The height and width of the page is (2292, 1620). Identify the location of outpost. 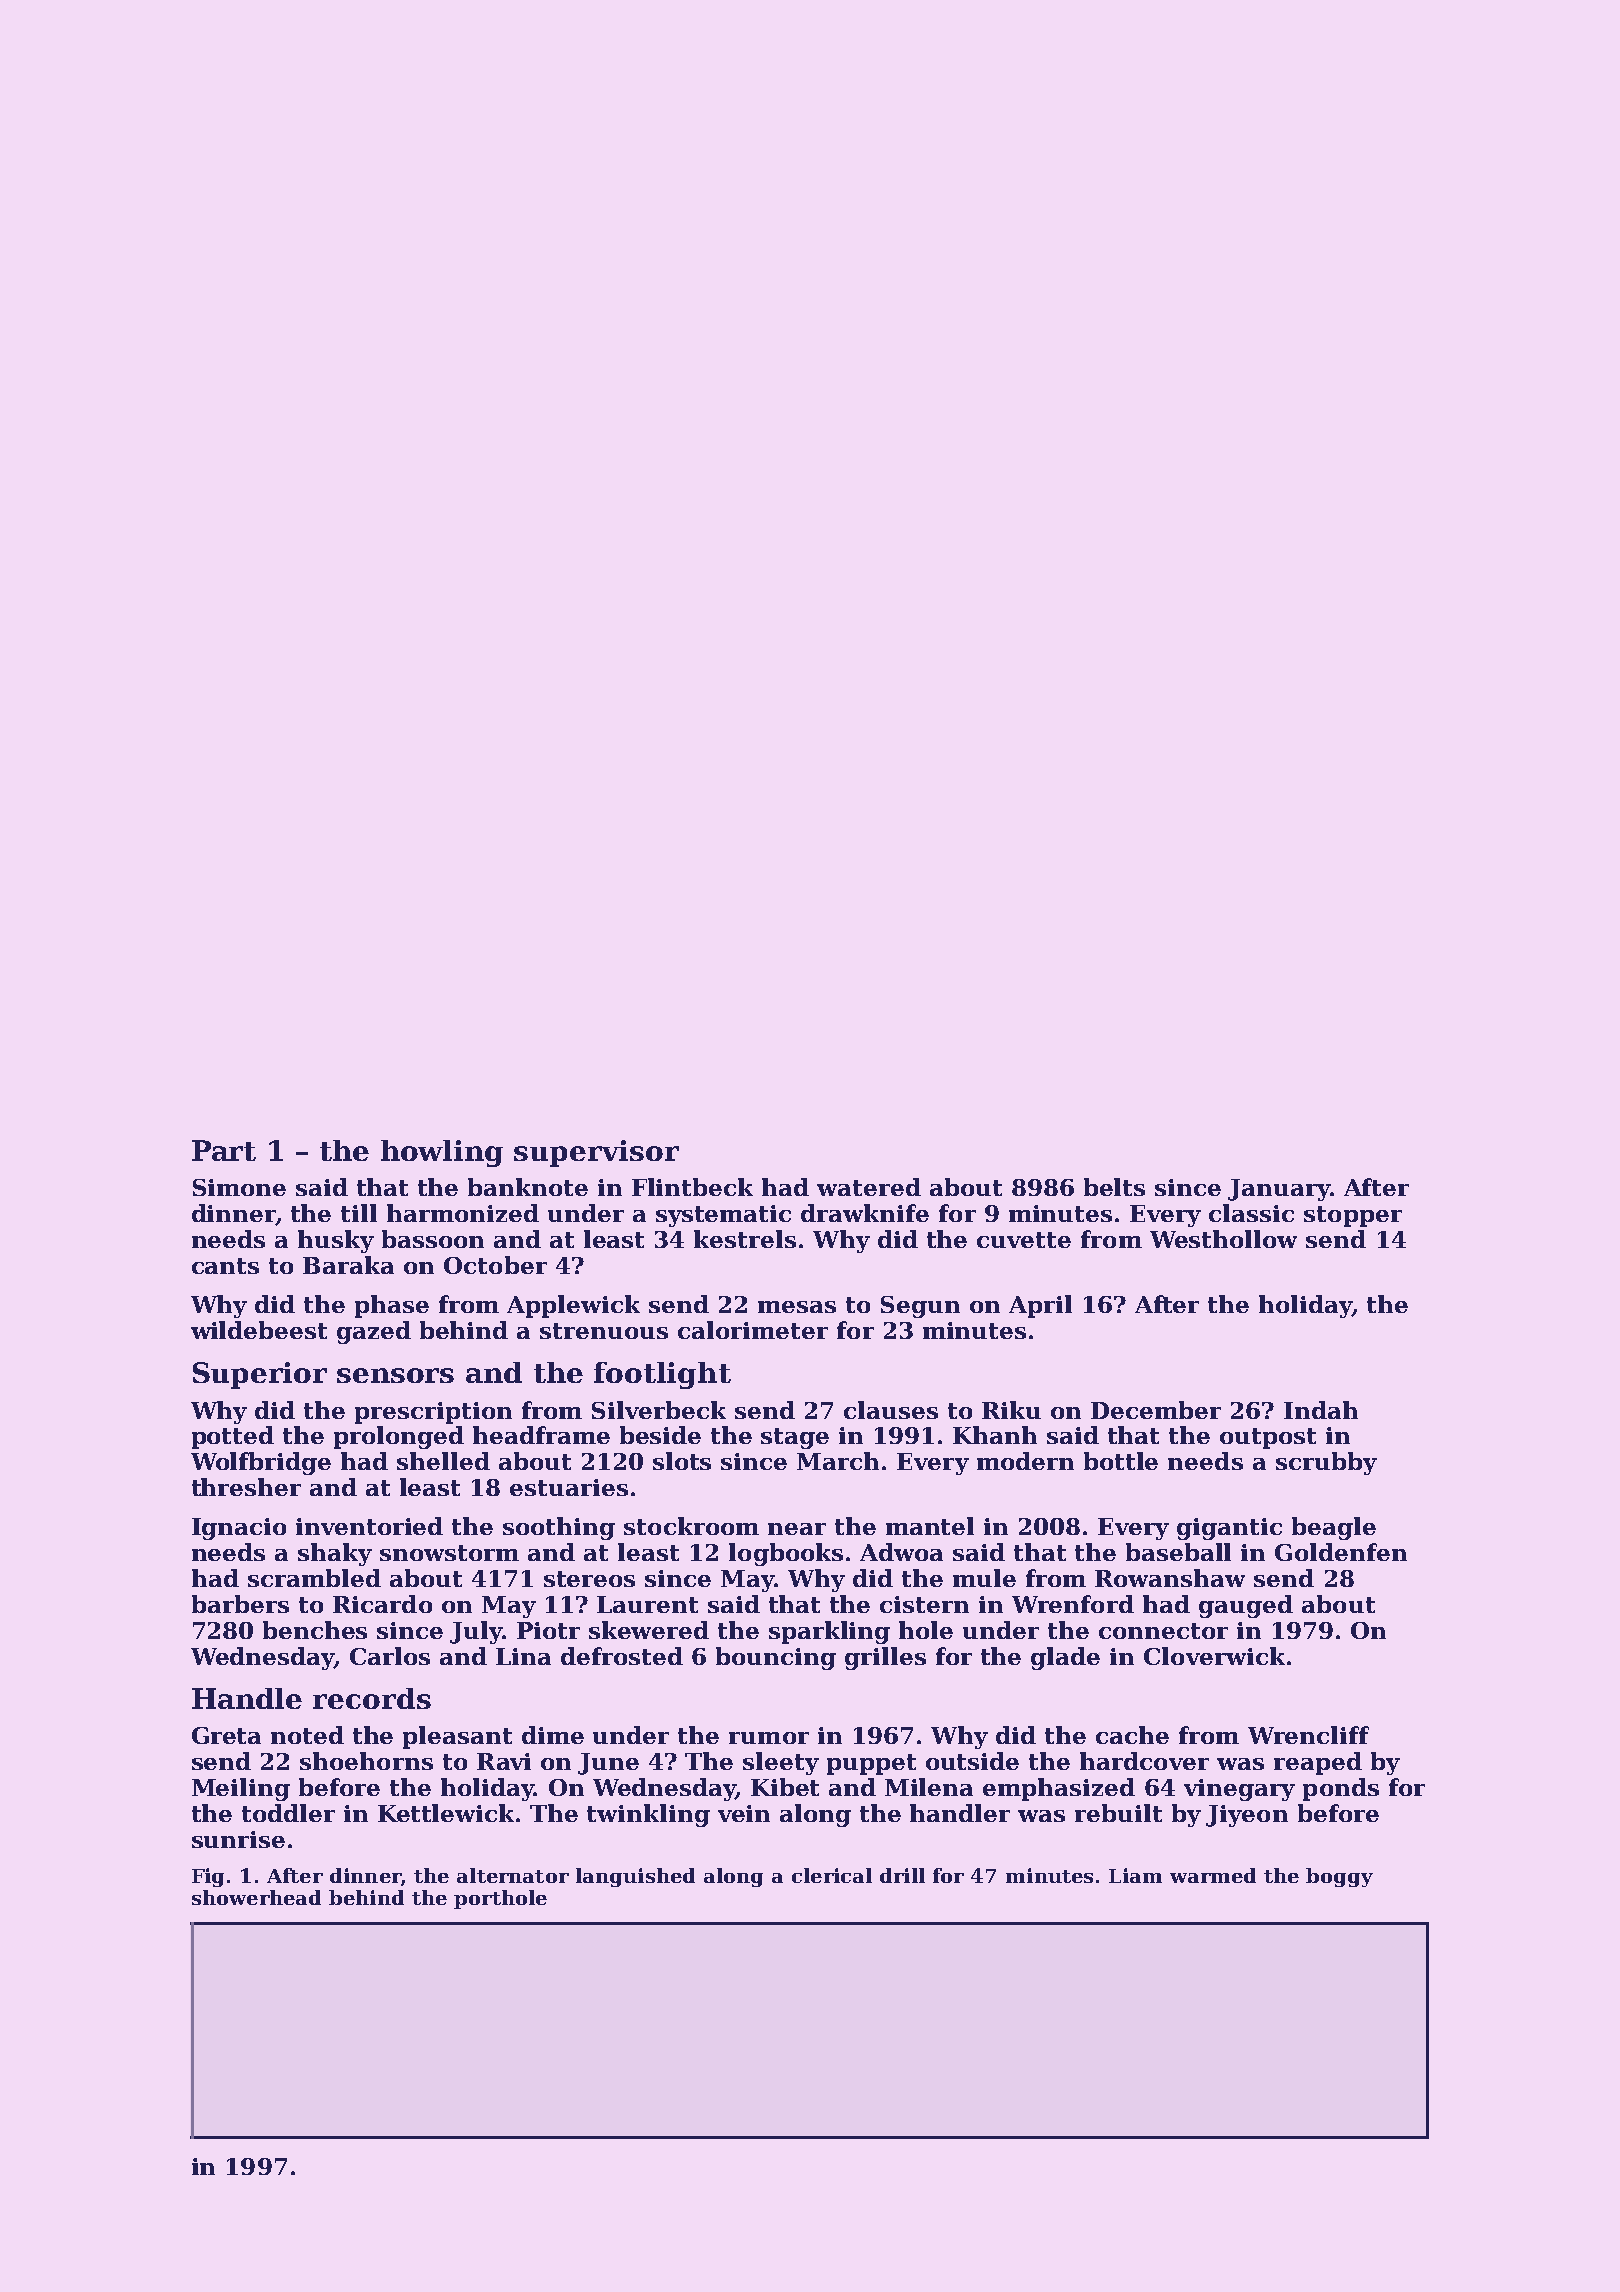
(1268, 1438).
